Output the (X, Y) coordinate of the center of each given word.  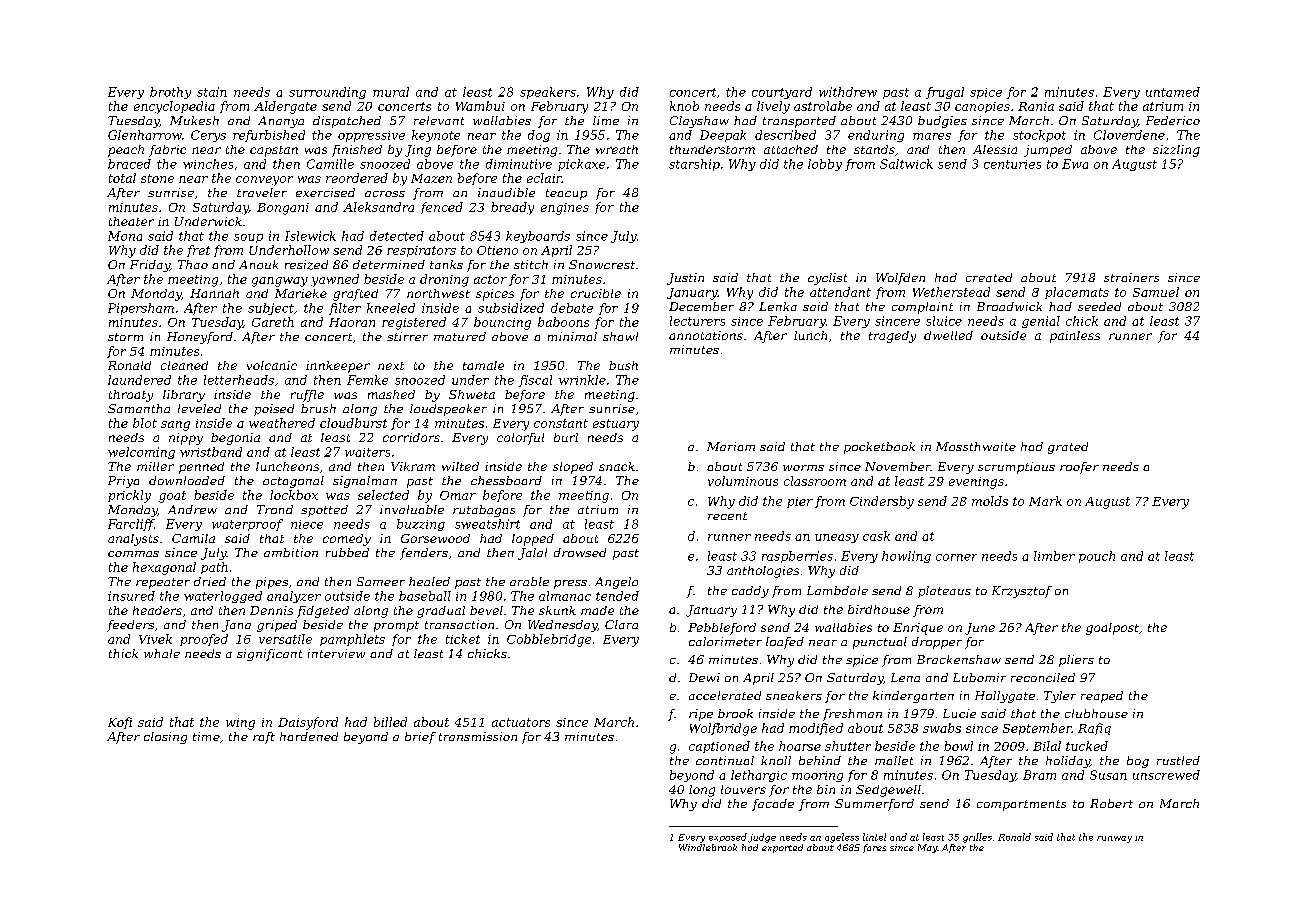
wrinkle (582, 380)
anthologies (763, 572)
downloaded (187, 480)
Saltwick (906, 164)
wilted (460, 466)
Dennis (271, 610)
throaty (131, 396)
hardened (309, 736)
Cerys (208, 136)
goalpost (1112, 629)
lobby (825, 165)
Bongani (283, 209)
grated (1068, 448)
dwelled (948, 335)
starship (694, 165)
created (989, 277)
